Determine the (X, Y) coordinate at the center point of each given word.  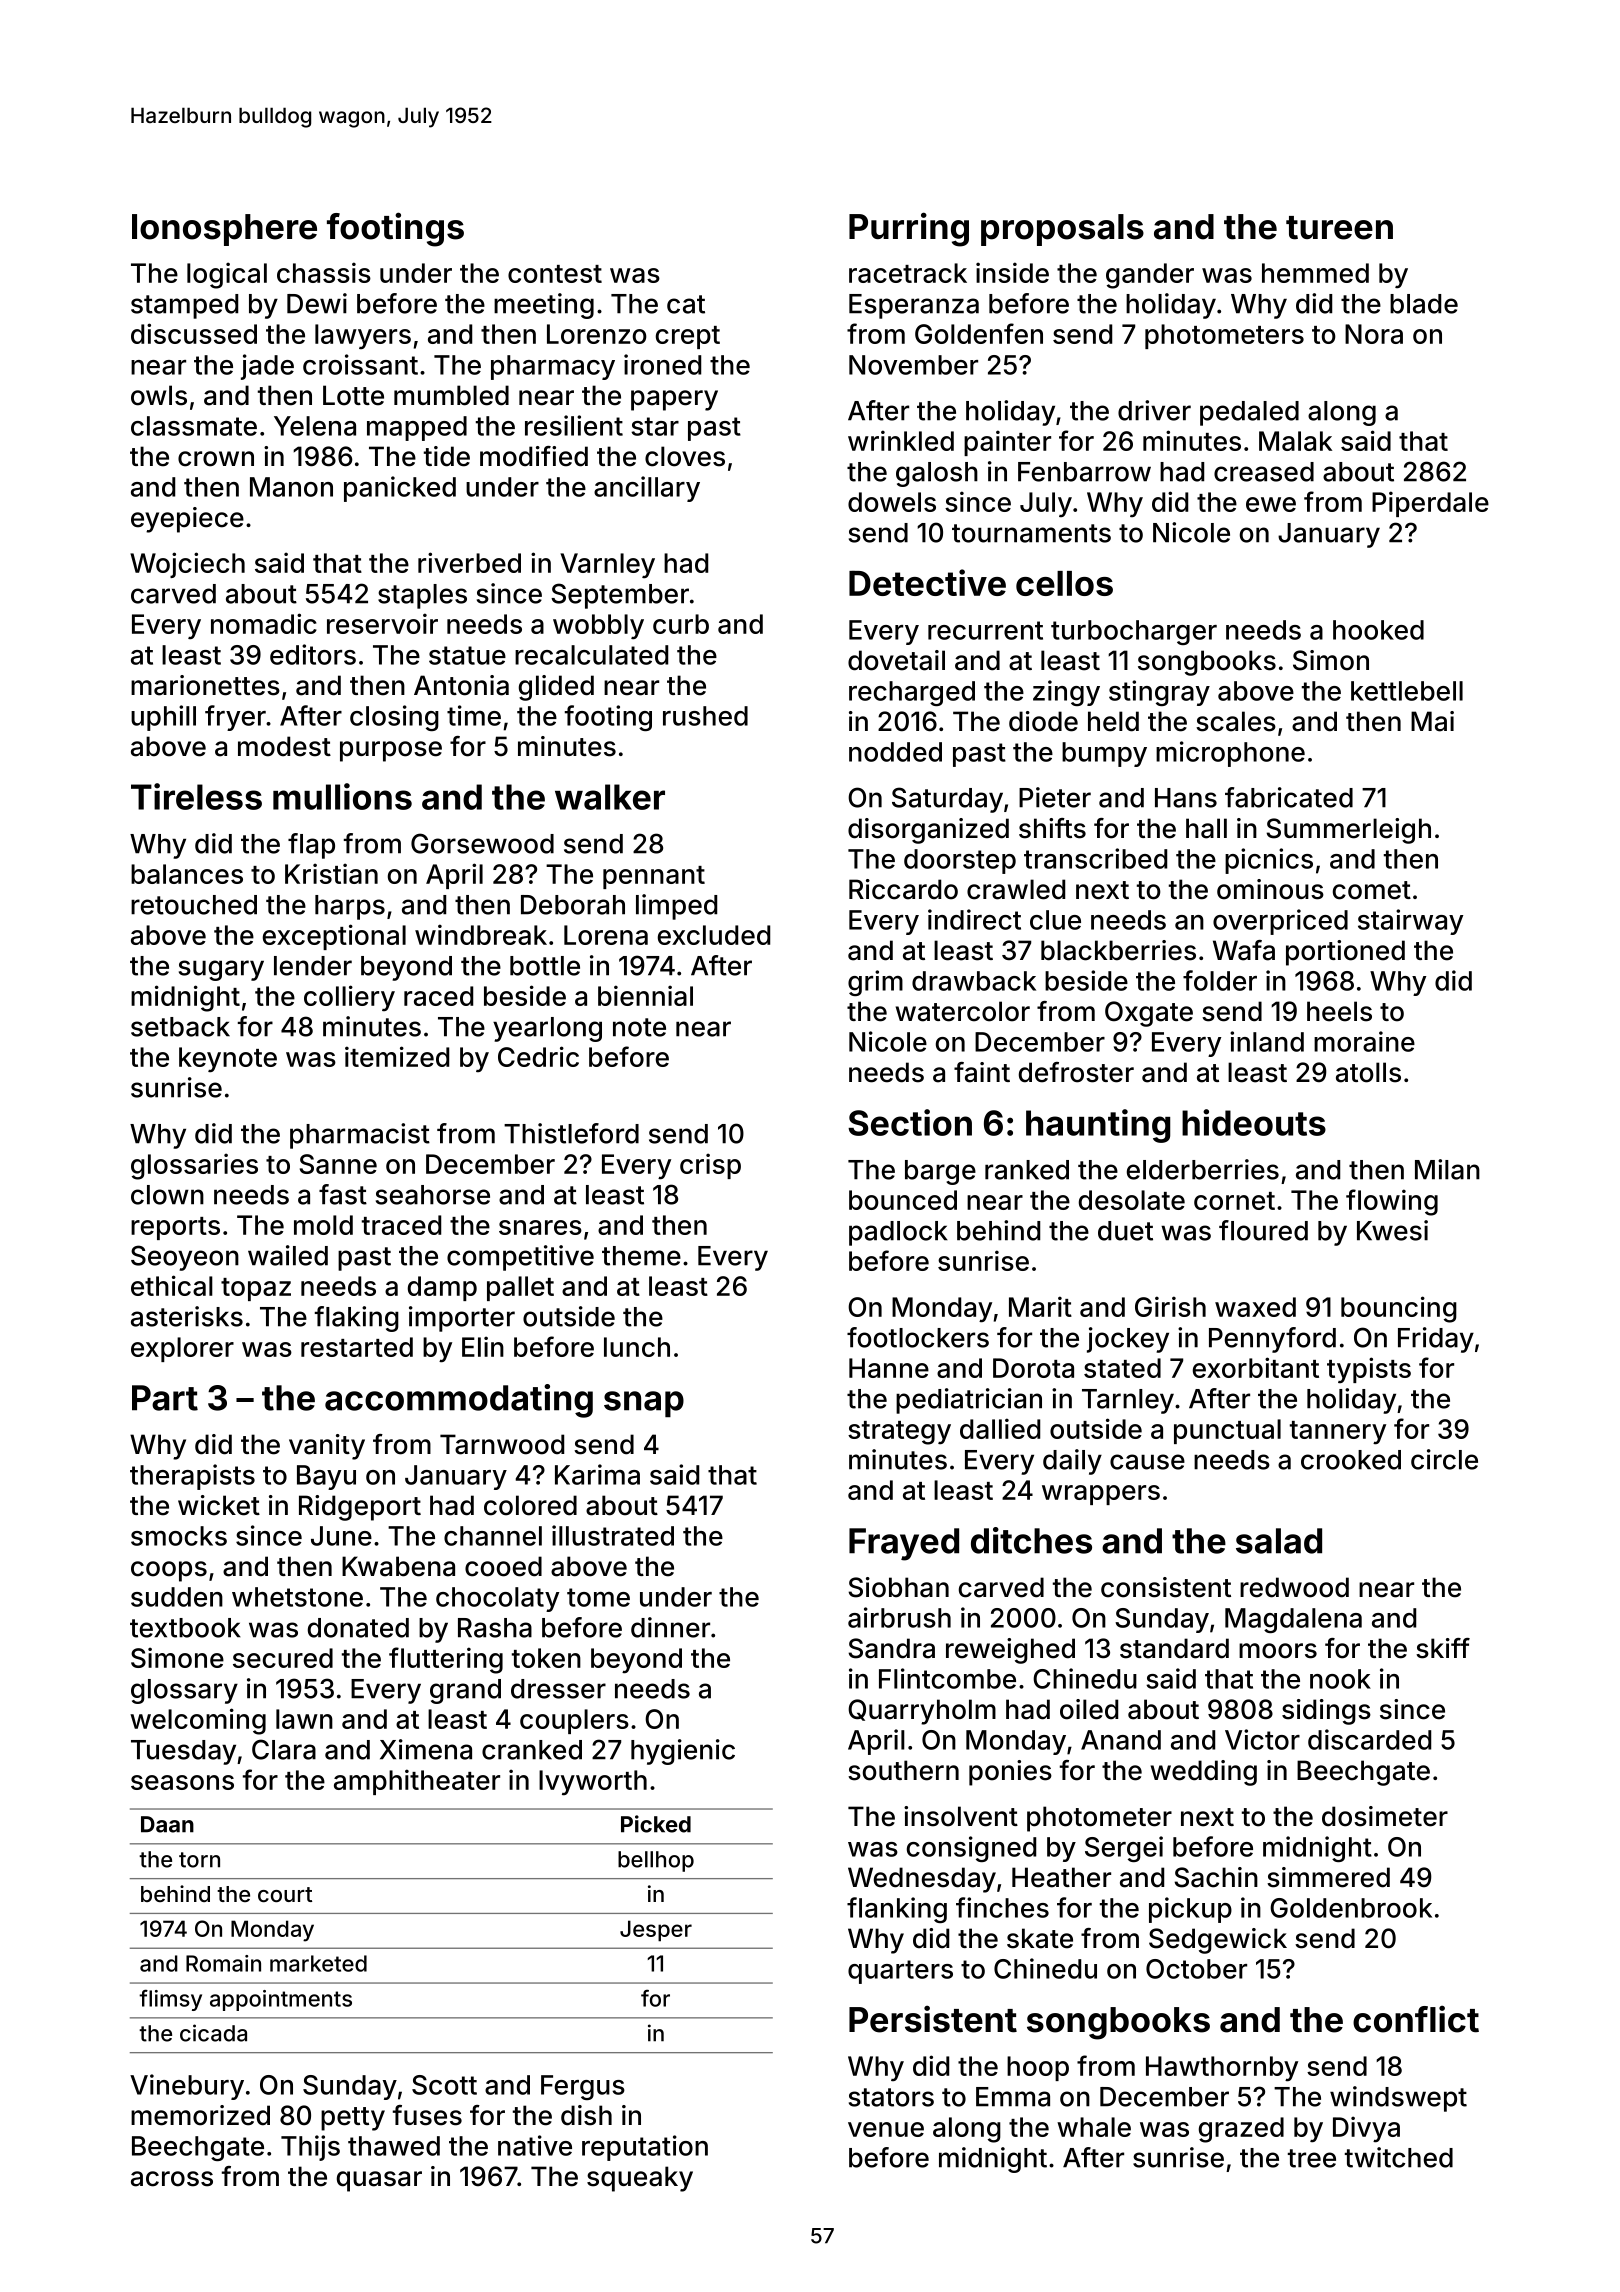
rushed (705, 716)
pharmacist (360, 1136)
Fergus (583, 2087)
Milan (1447, 1169)
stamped (184, 306)
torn (199, 1860)
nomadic (264, 623)
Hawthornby (1222, 2069)
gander (1150, 276)
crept (688, 337)
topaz (256, 1289)
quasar (379, 2181)
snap (644, 1404)
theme (641, 1256)
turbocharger (1134, 632)
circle (1444, 1459)
